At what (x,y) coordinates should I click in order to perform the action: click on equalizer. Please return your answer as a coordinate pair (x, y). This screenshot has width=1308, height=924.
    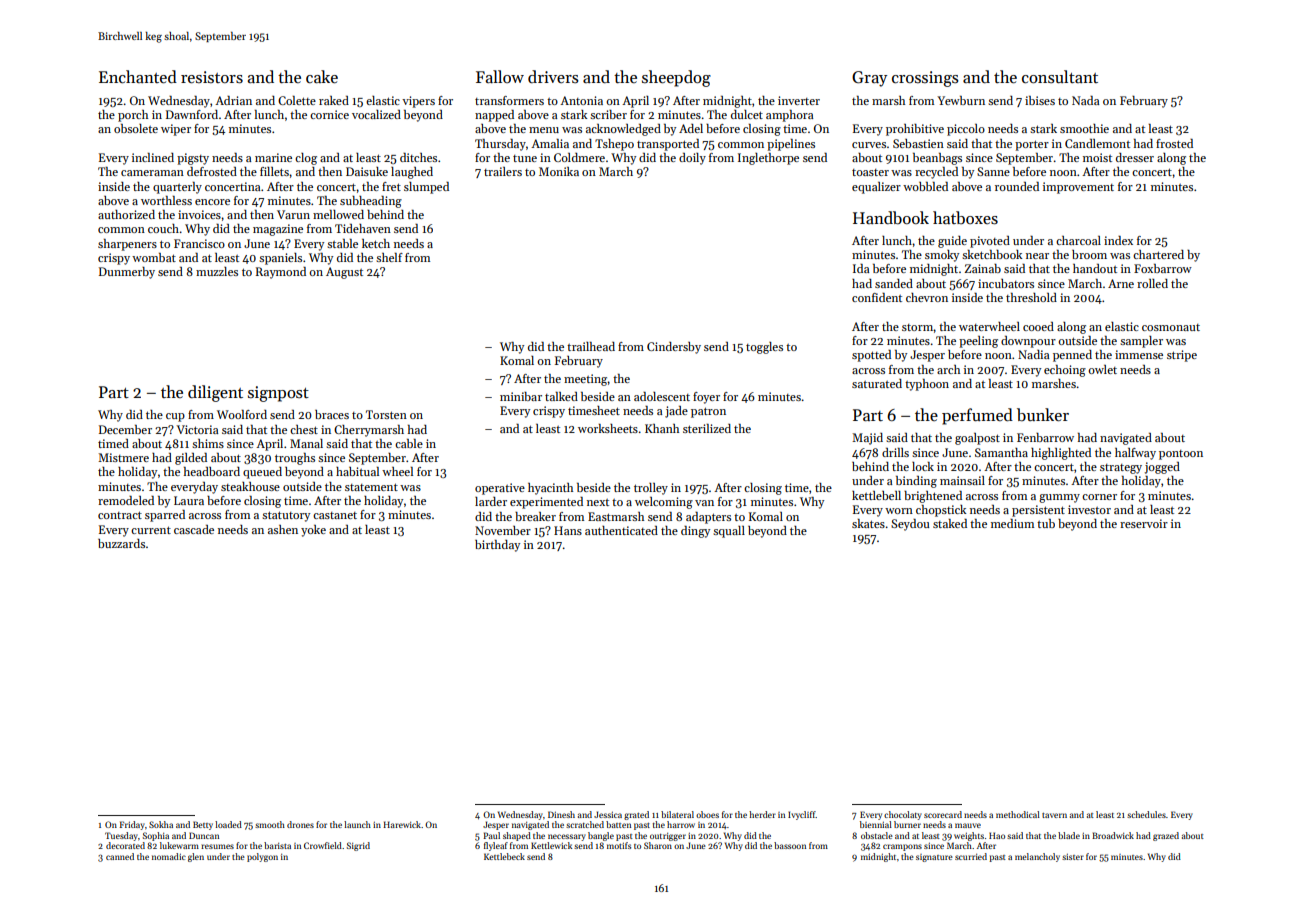
    Looking at the image, I should click on (876, 188).
